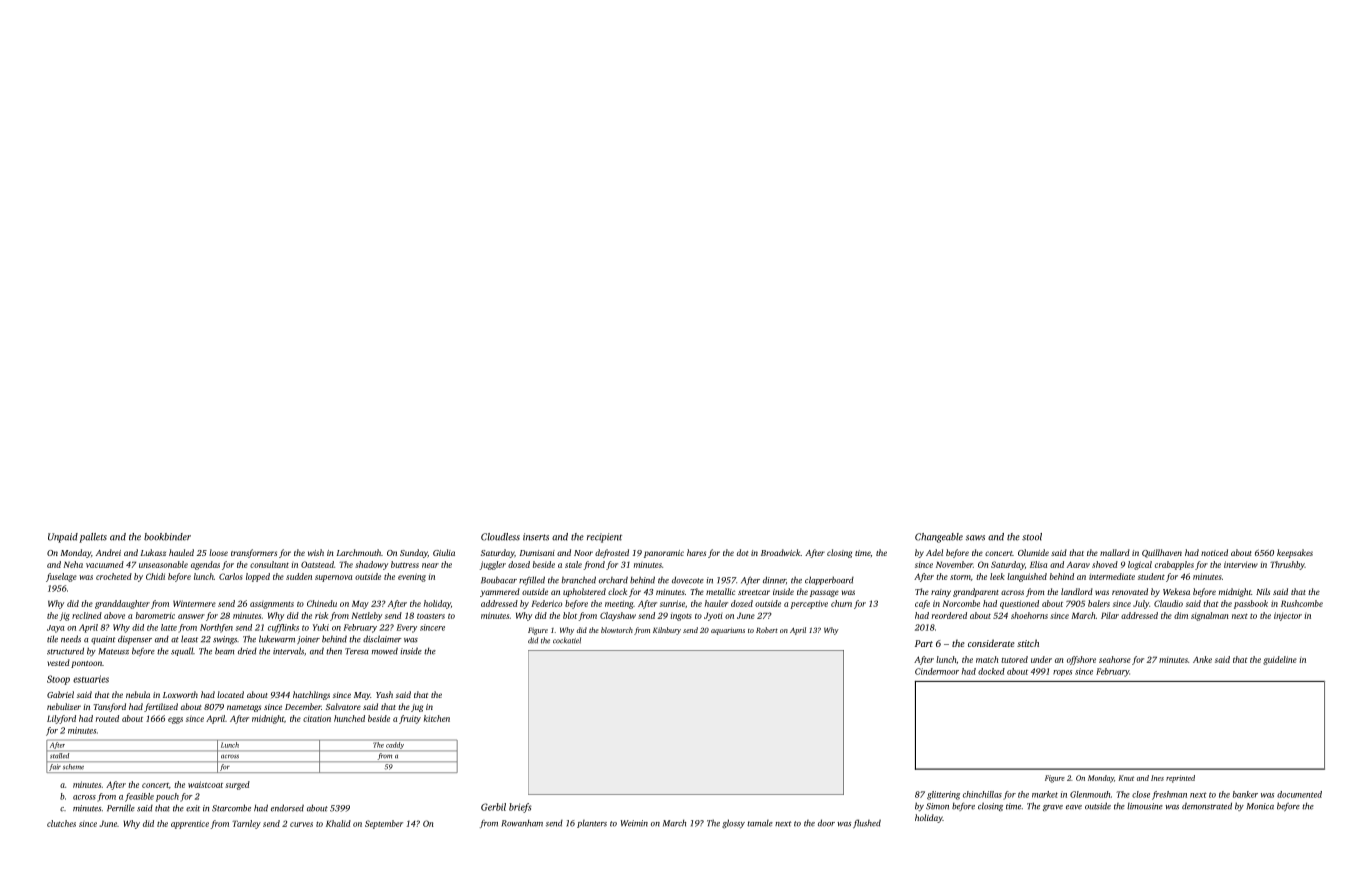 This image has width=1372, height=887. Describe the element at coordinates (366, 616) in the image. I see `Nettleby` at that location.
